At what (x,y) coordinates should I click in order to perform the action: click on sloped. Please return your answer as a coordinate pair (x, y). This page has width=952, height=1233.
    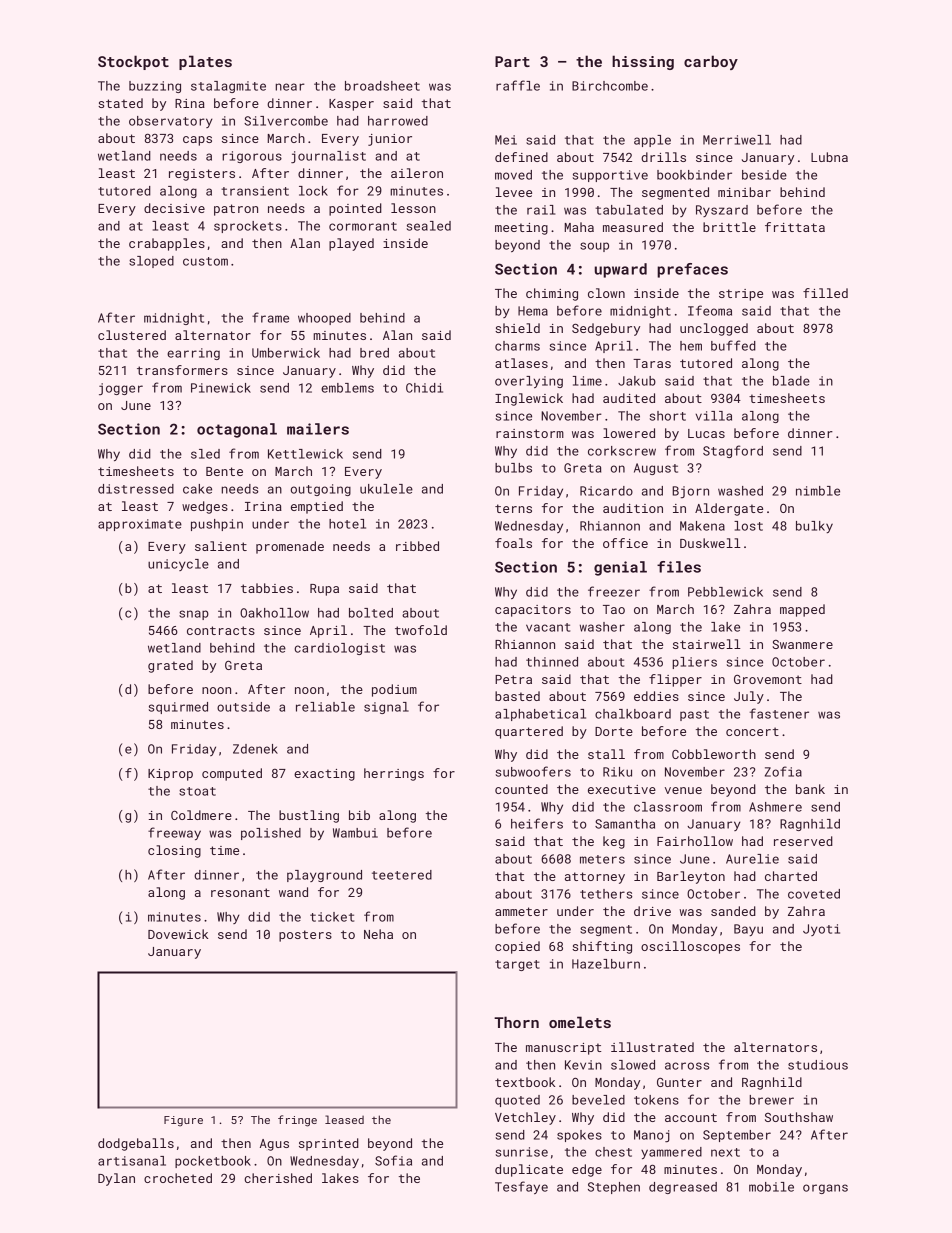
    Looking at the image, I should click on (151, 262).
